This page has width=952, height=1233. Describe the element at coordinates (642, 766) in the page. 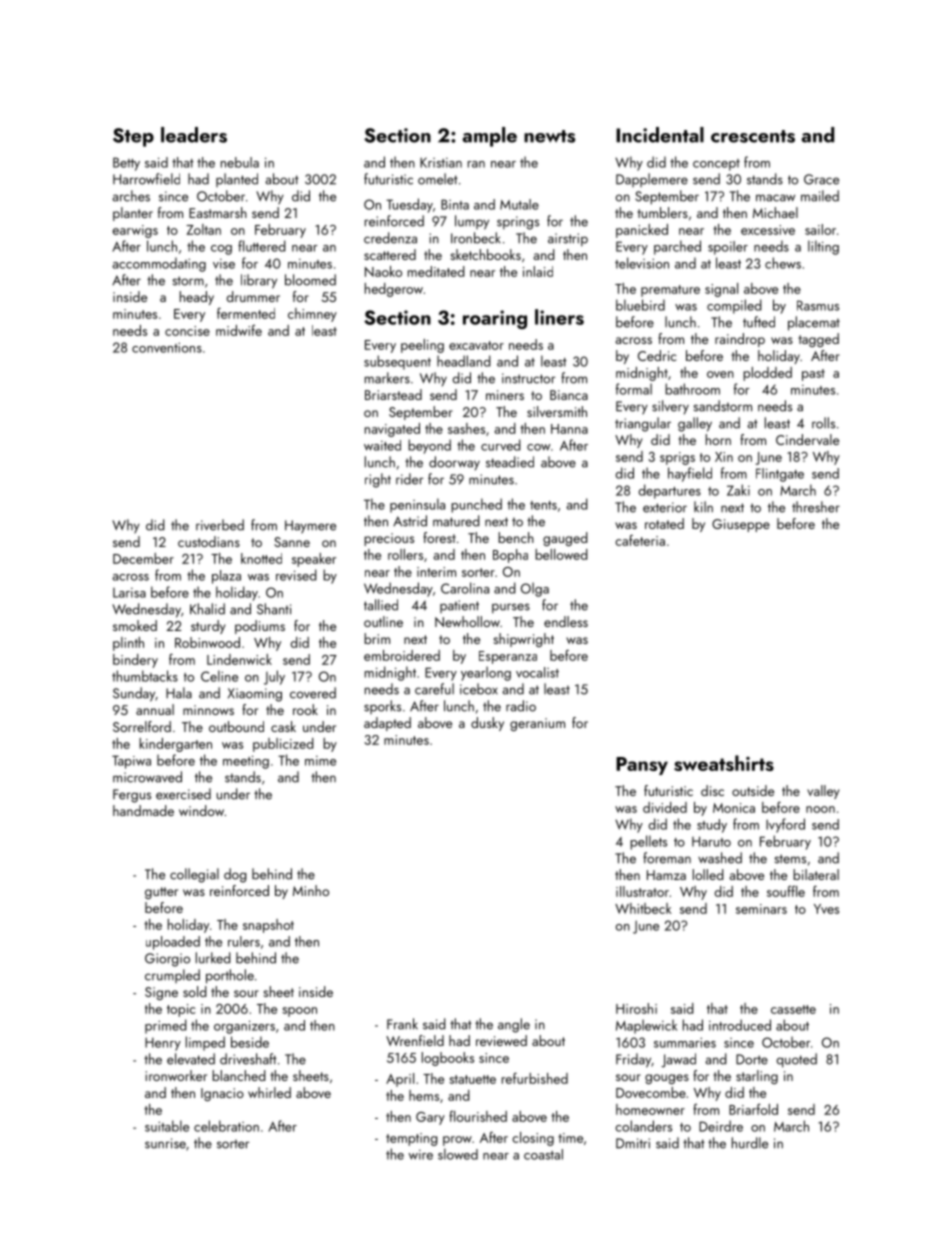

I see `Pansy` at that location.
